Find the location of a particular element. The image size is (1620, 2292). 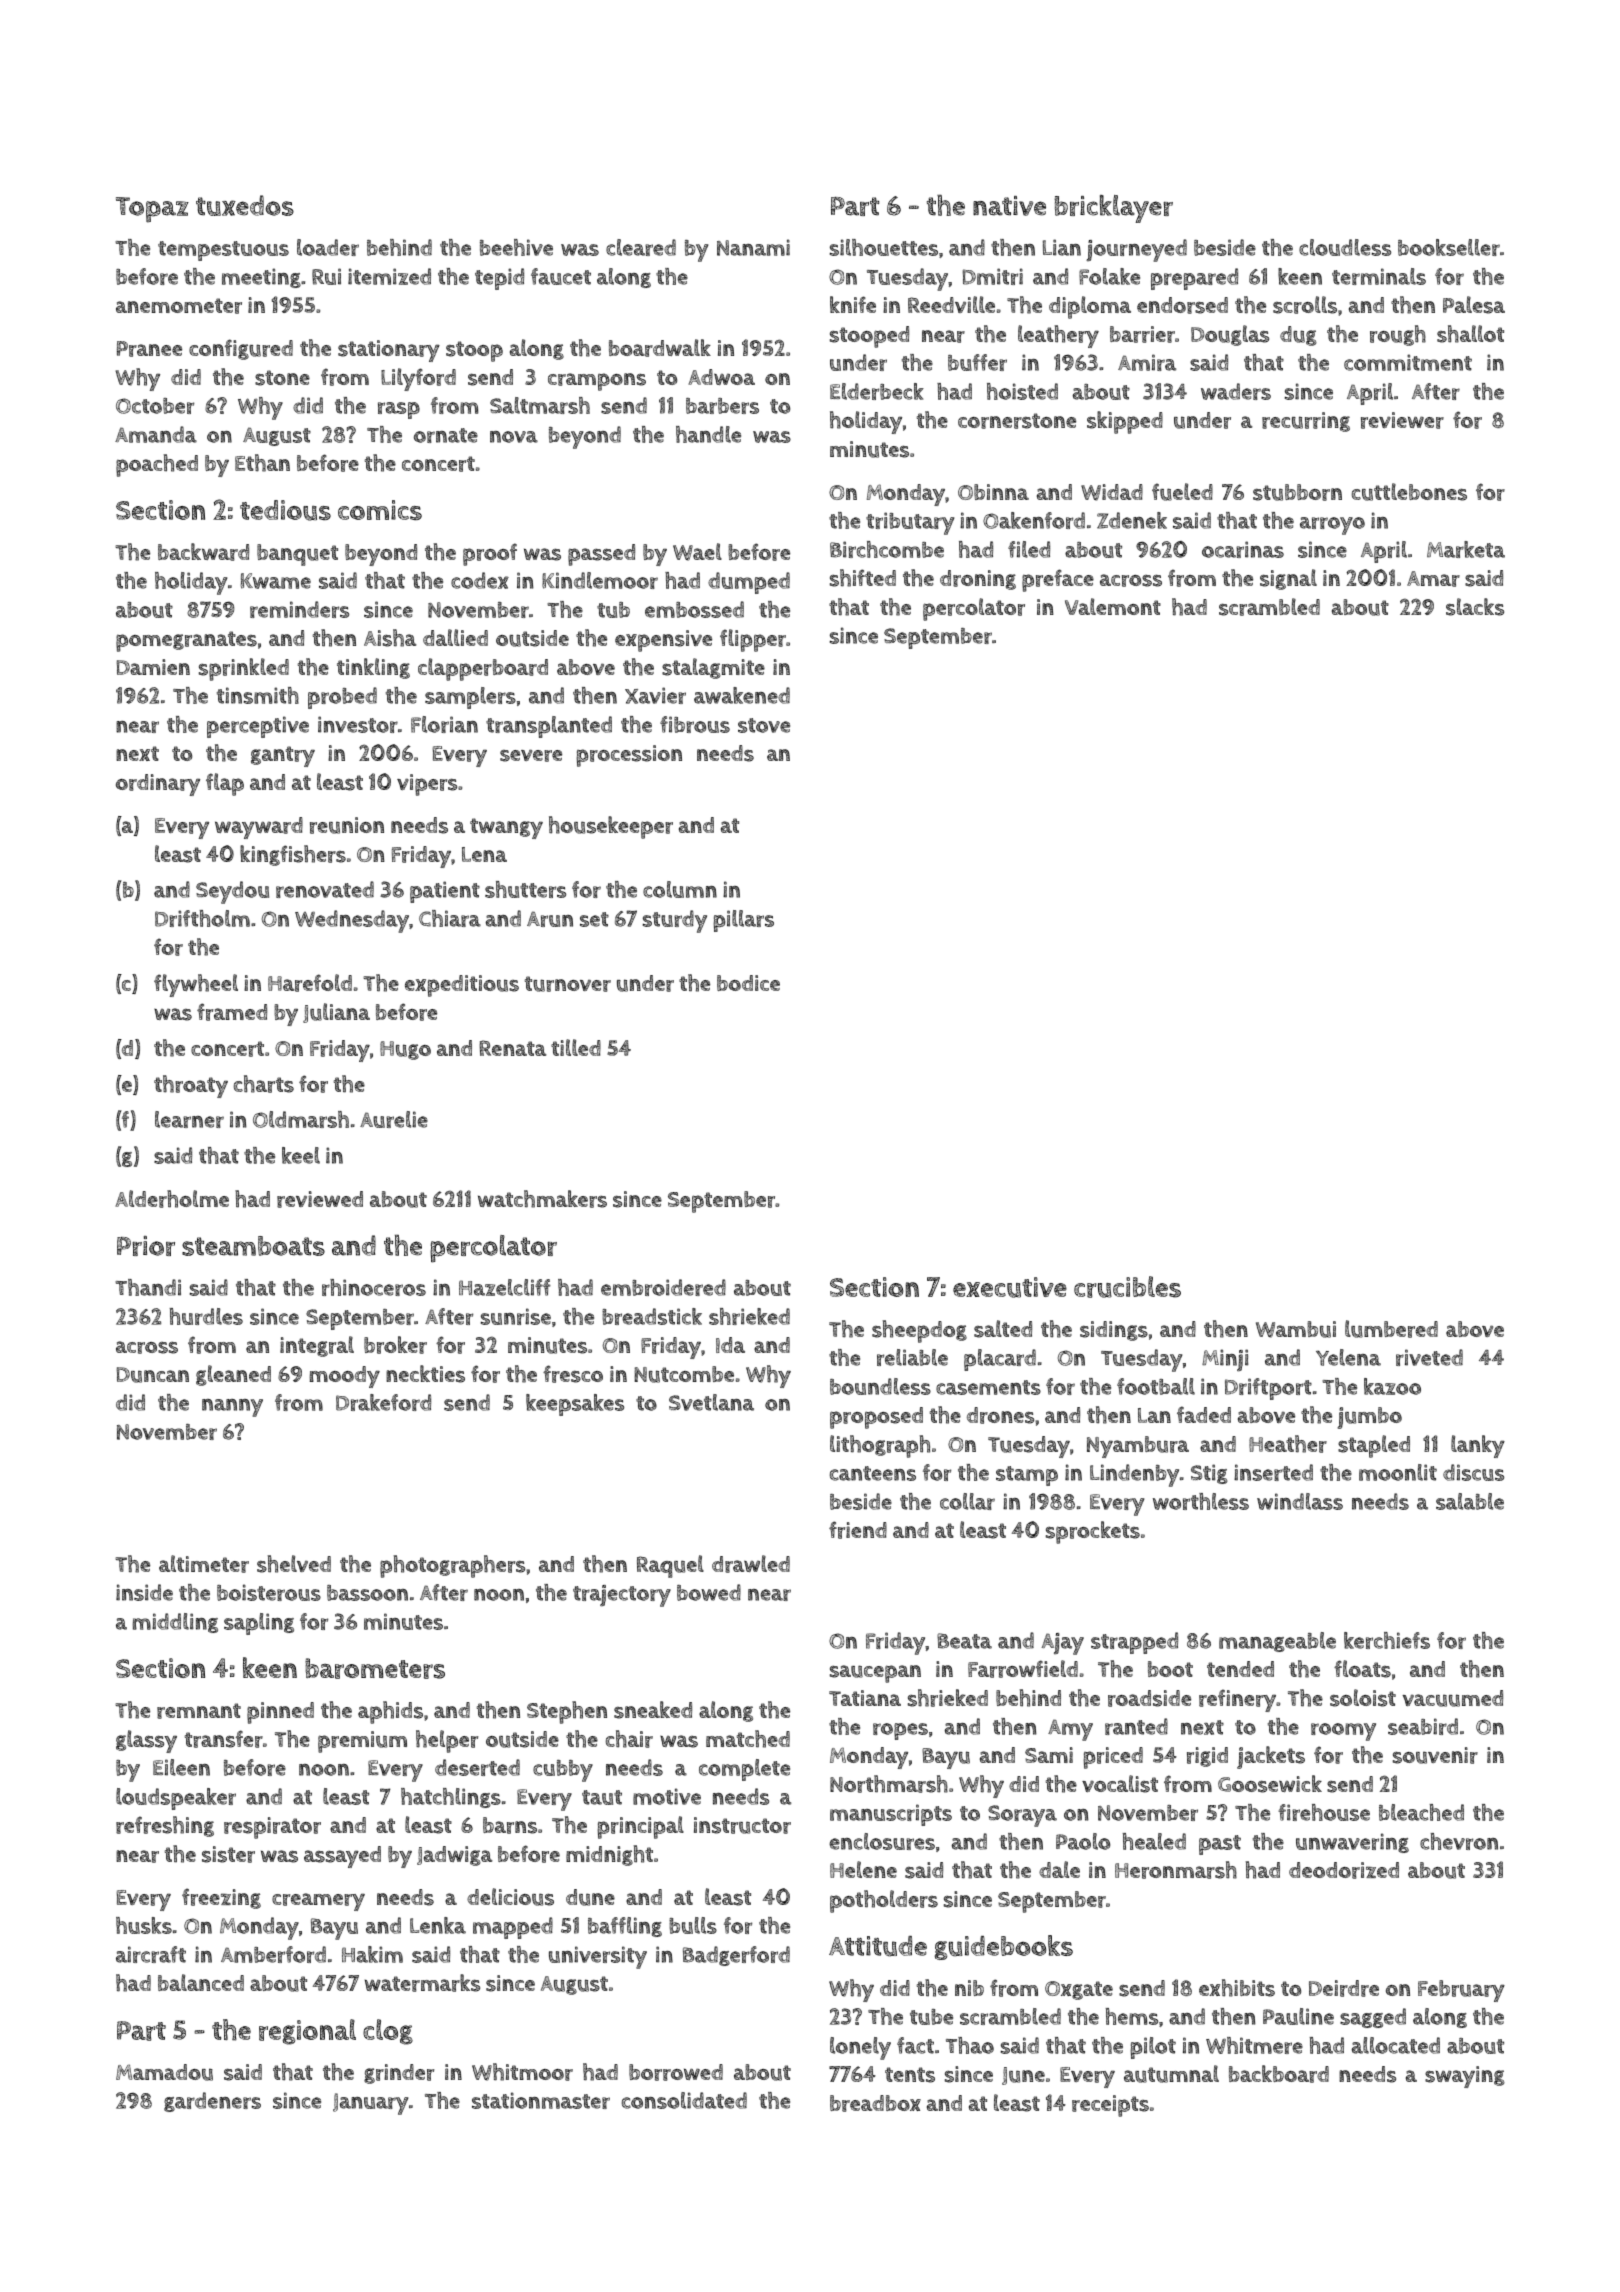

collar is located at coordinates (967, 1501).
